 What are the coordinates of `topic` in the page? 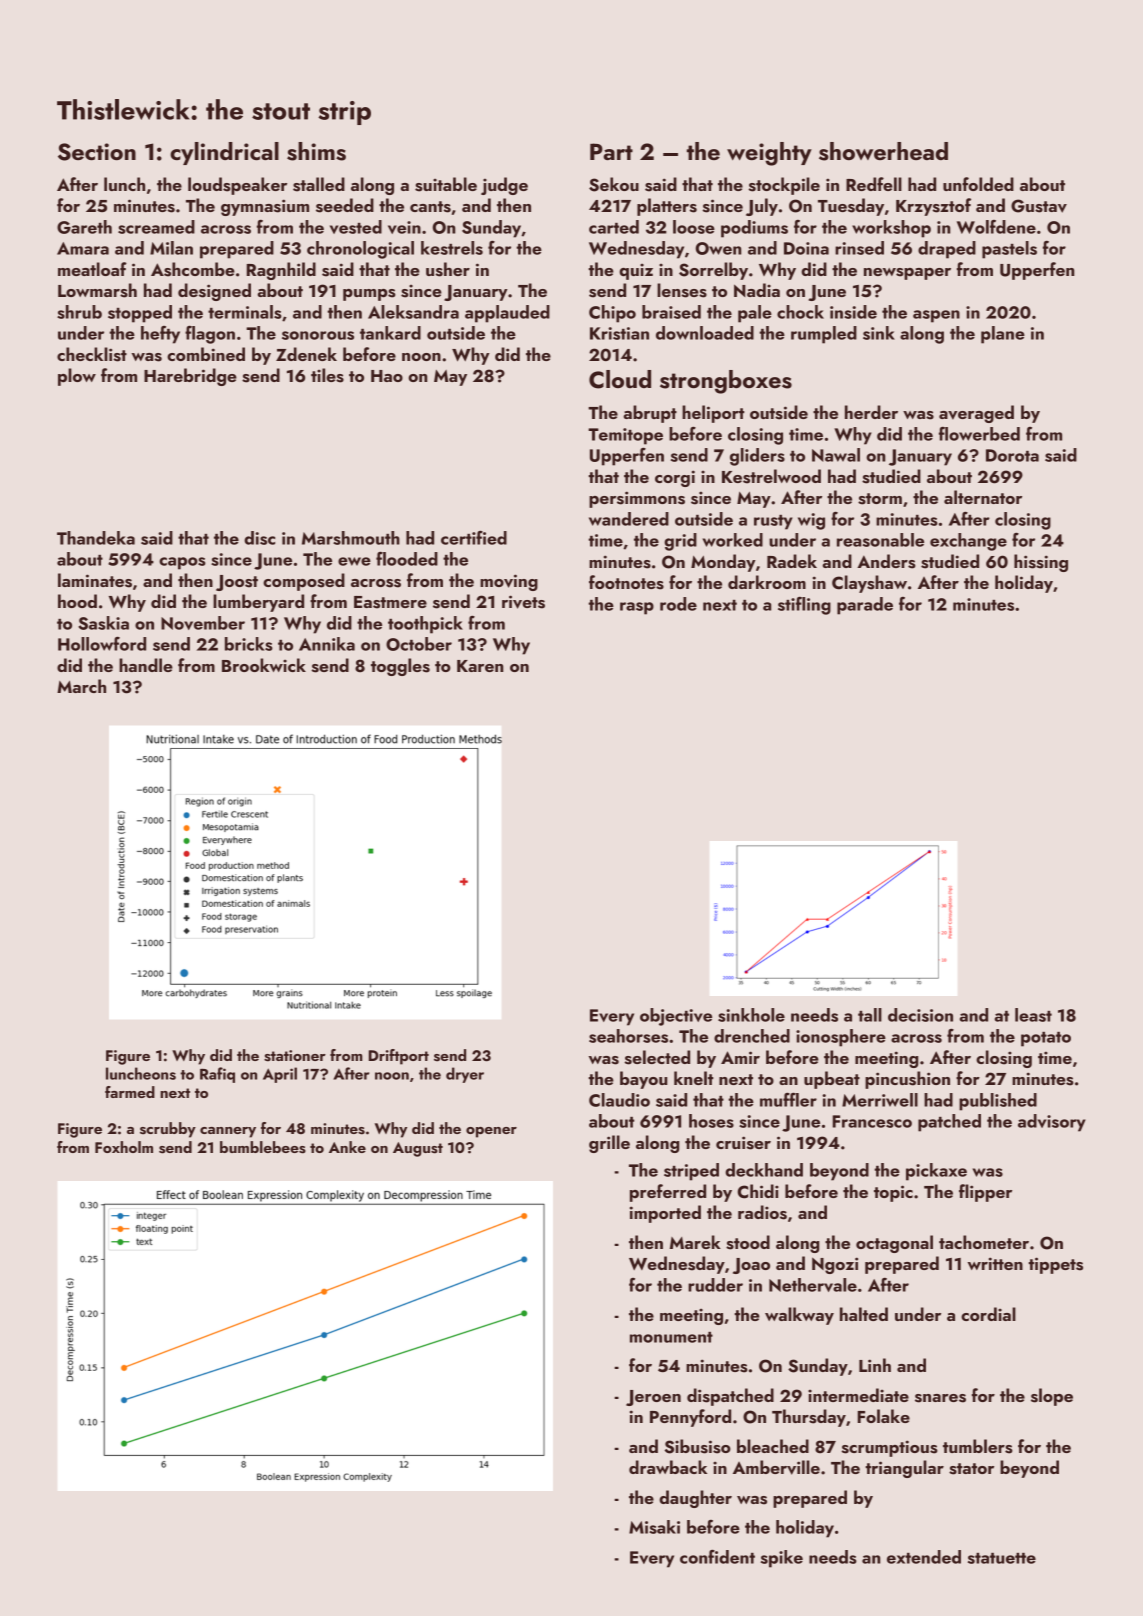 It's located at (893, 1193).
